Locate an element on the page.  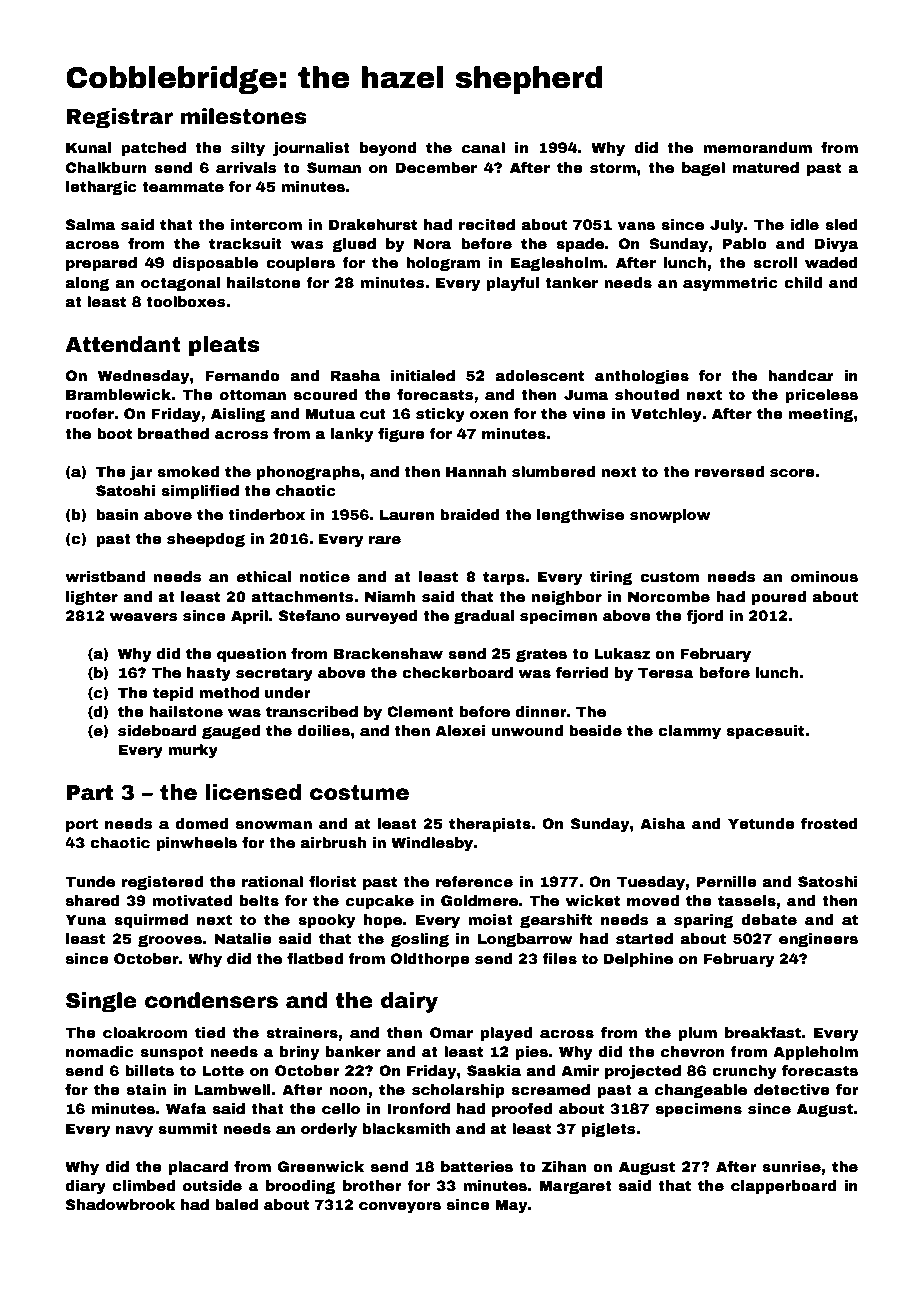
prepared is located at coordinates (101, 264).
